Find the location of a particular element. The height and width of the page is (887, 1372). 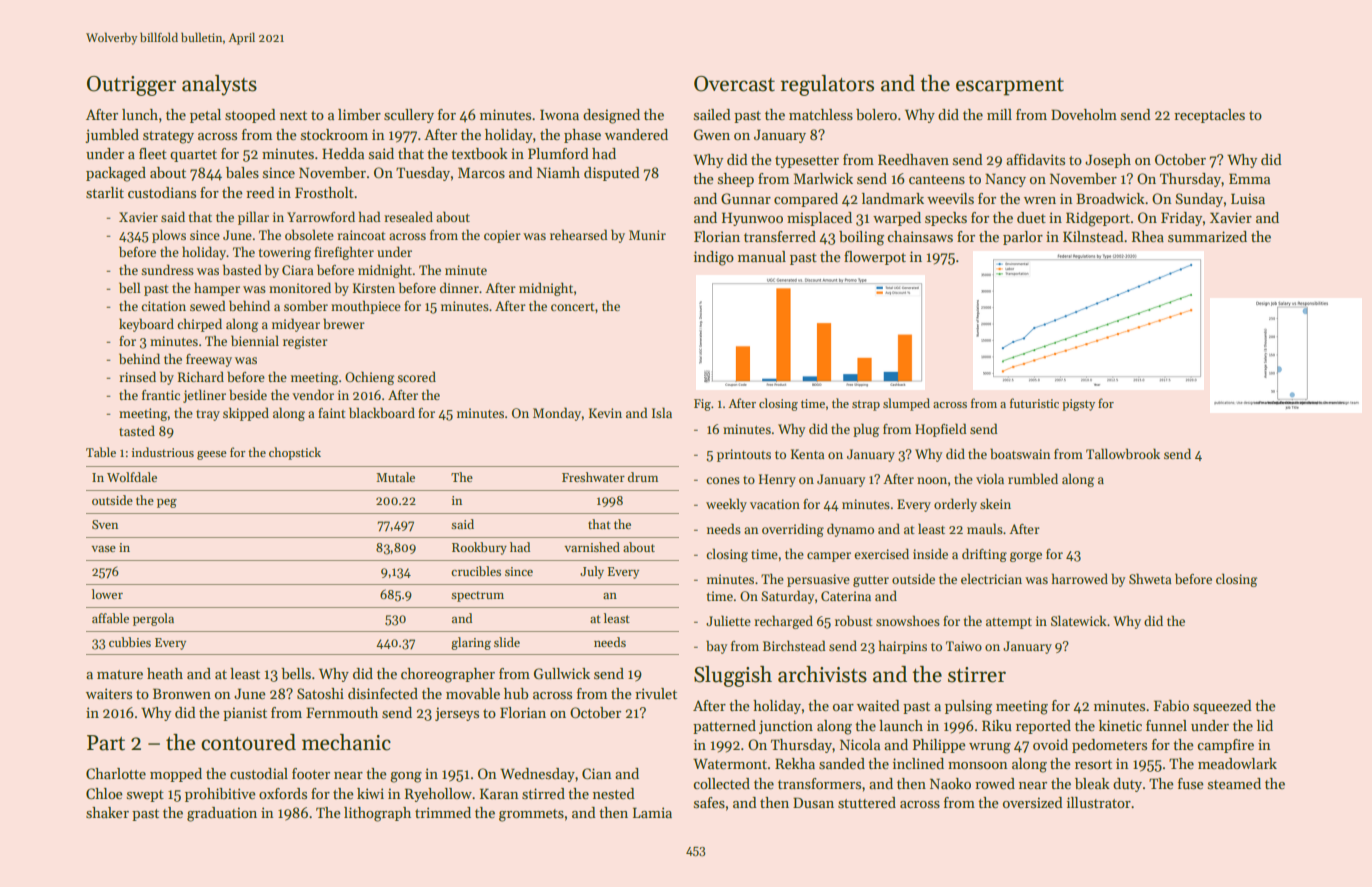

rivulet is located at coordinates (656, 693).
